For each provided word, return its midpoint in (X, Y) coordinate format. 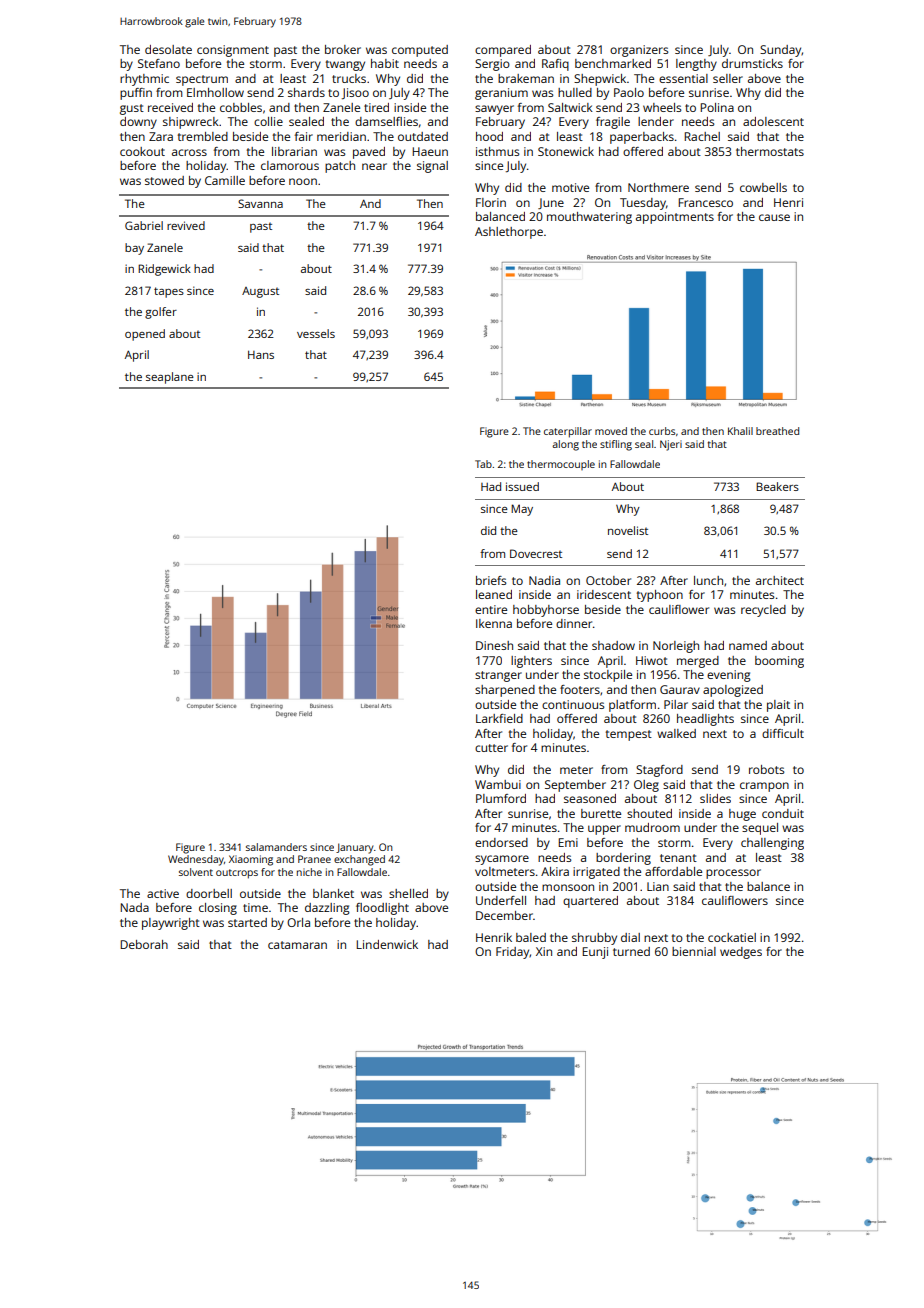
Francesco (705, 202)
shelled (408, 893)
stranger (498, 676)
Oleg (646, 786)
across (189, 152)
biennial (694, 951)
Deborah (144, 944)
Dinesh (494, 645)
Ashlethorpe (509, 233)
